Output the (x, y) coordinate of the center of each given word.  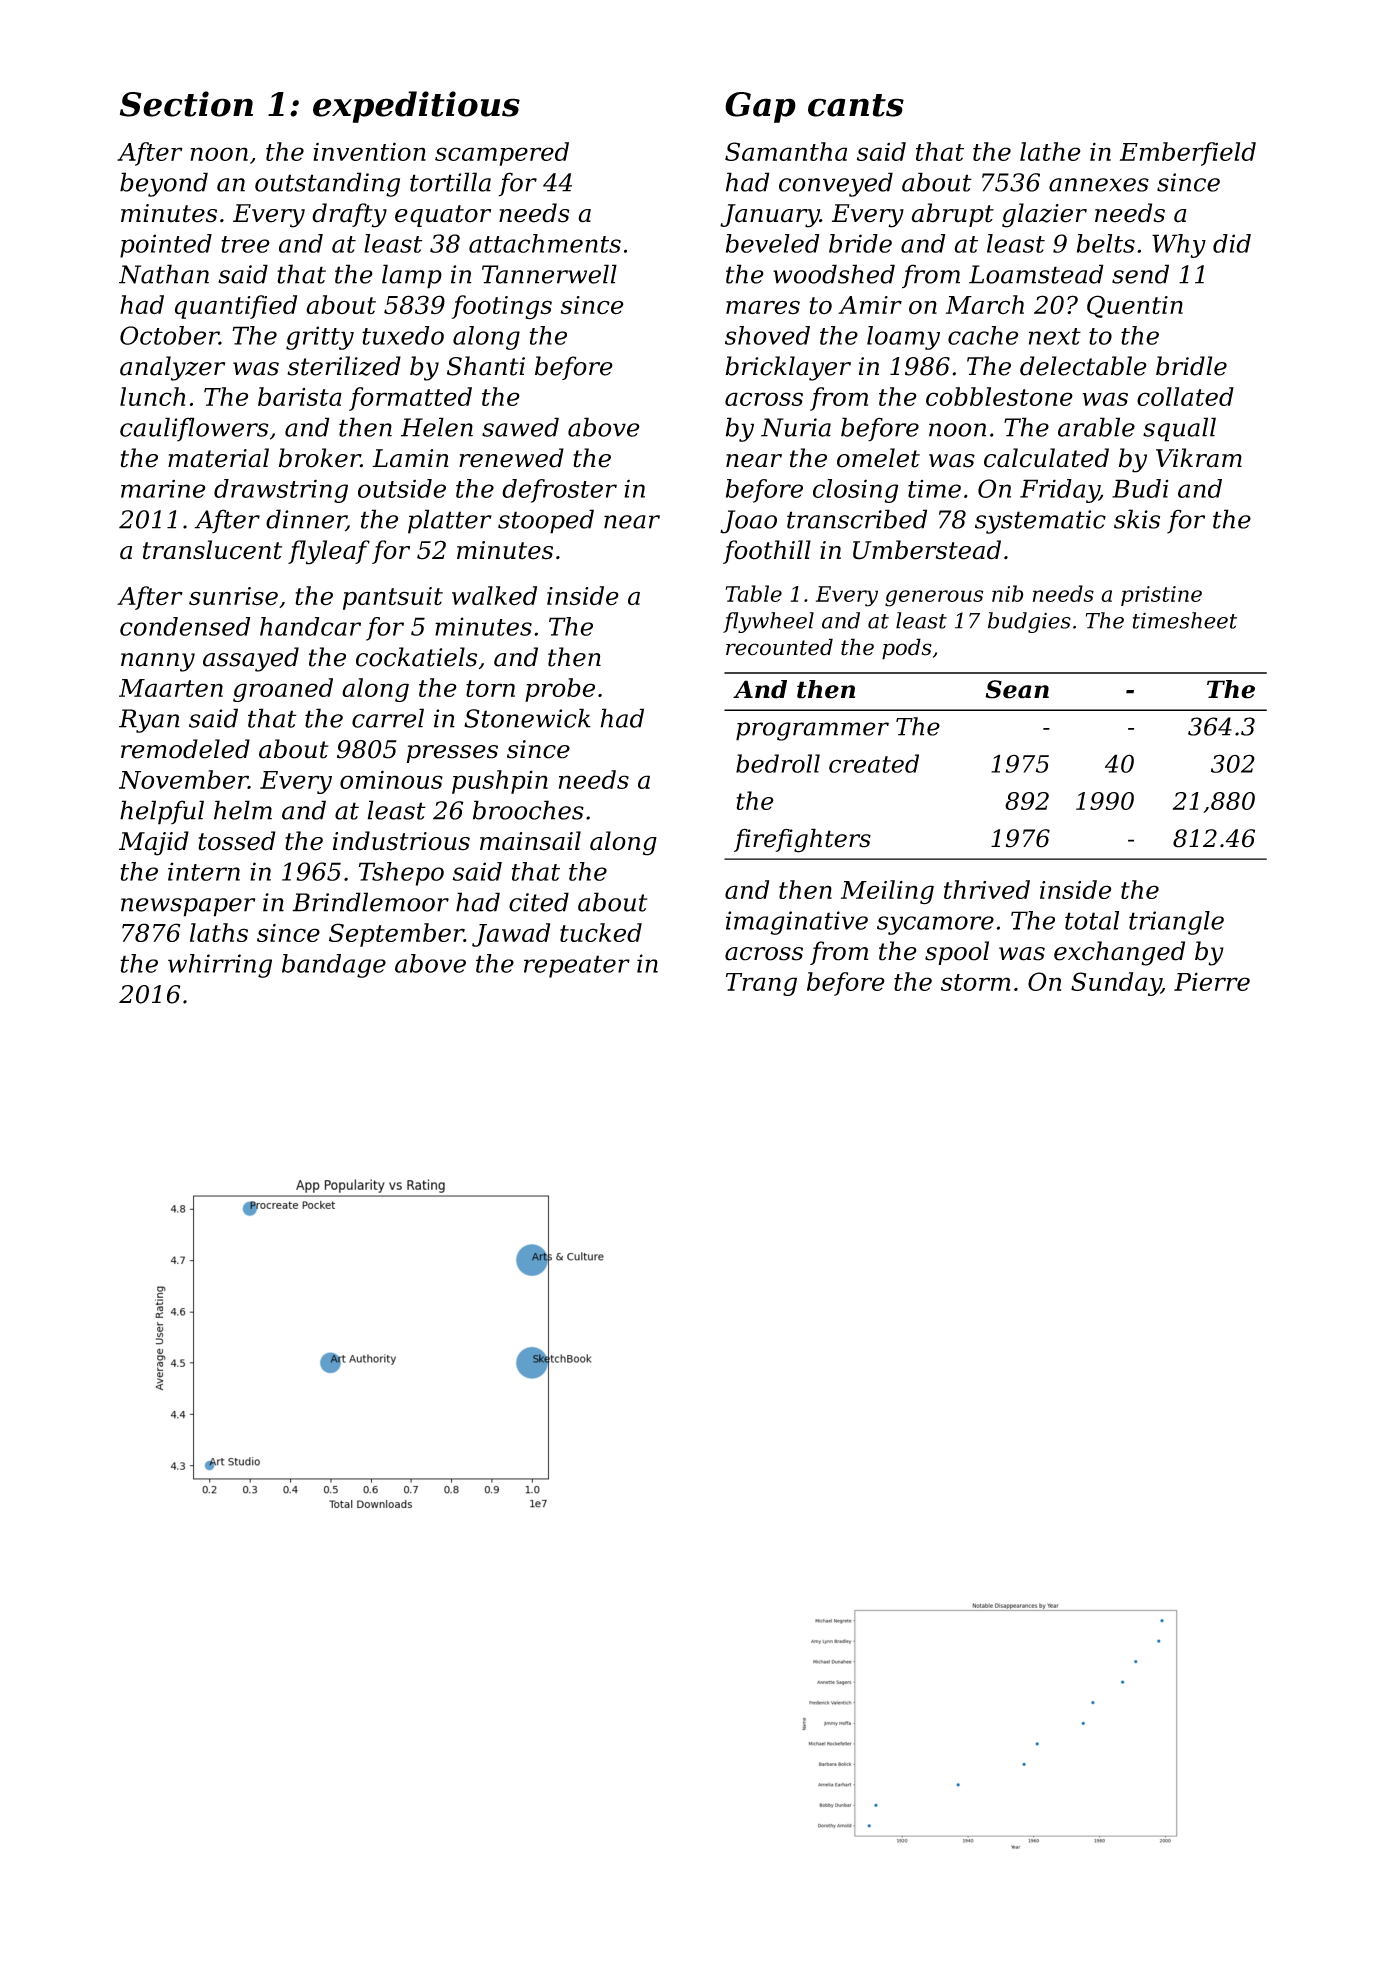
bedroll (778, 763)
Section (186, 104)
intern (204, 871)
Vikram (1199, 458)
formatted (410, 399)
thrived (987, 889)
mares (763, 307)
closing (855, 491)
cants (856, 105)
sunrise (233, 596)
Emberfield (1188, 154)
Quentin (1135, 306)
